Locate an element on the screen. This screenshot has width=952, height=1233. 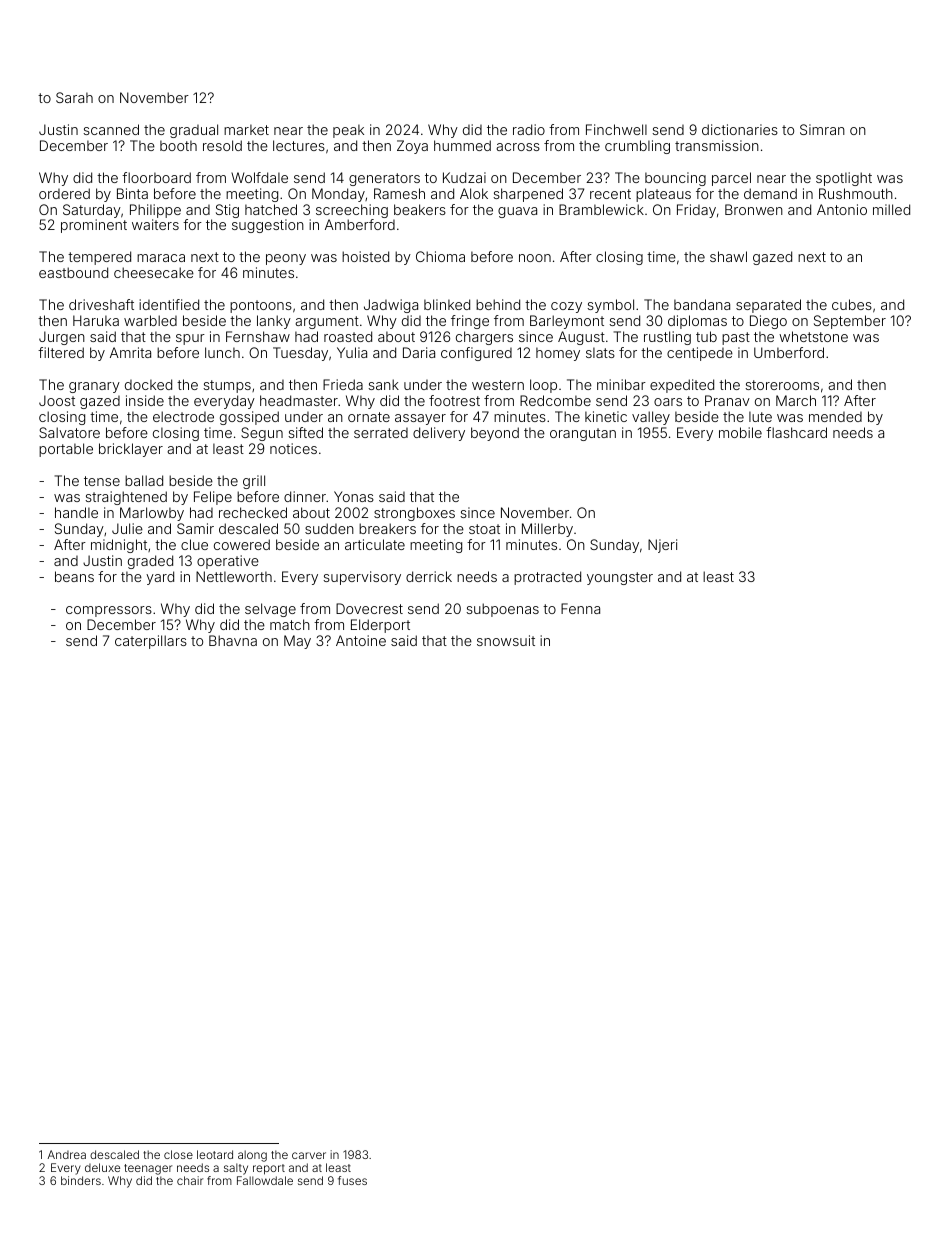
snowsuit is located at coordinates (506, 640).
